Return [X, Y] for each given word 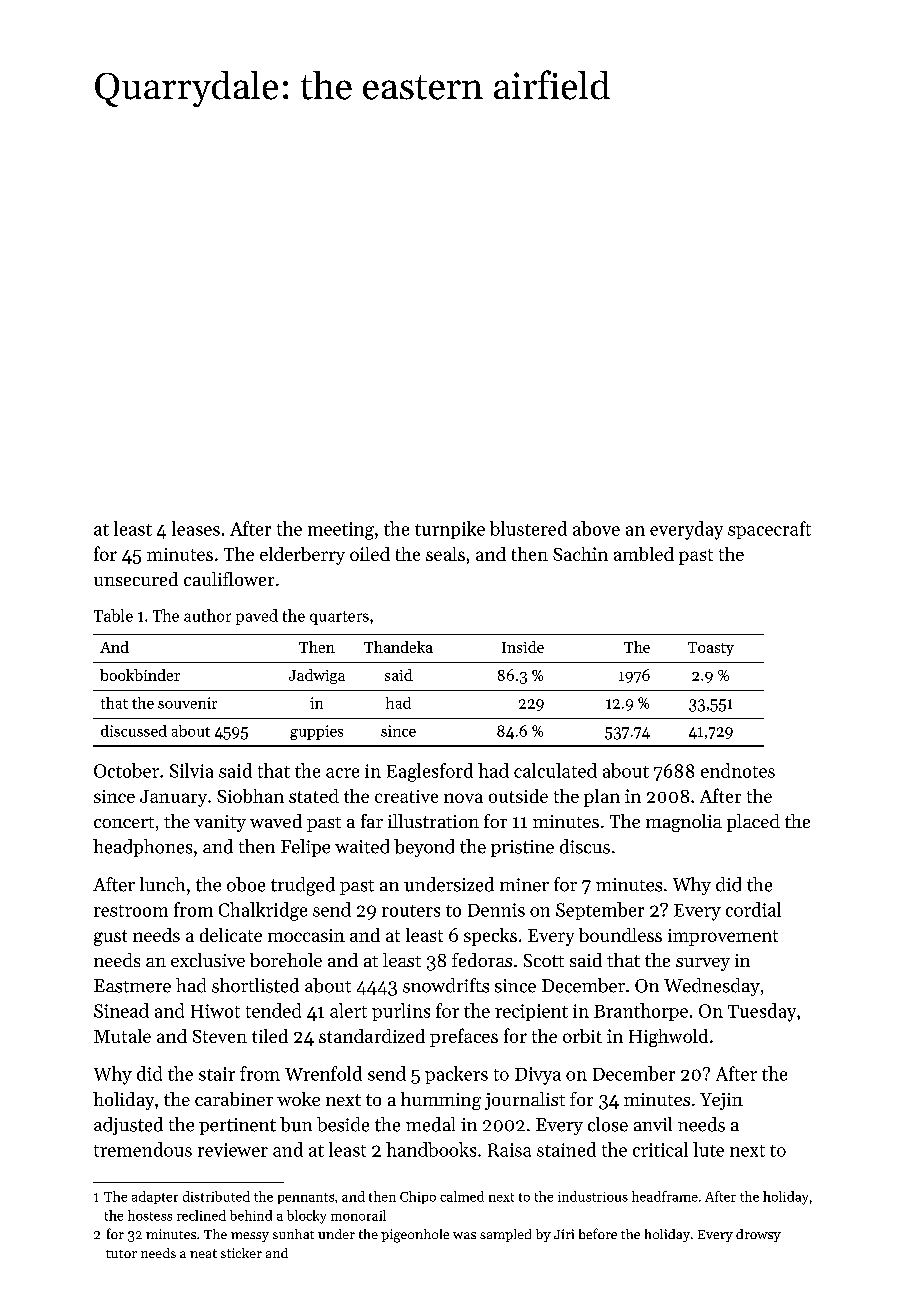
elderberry [302, 556]
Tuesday [762, 1012]
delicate [231, 935]
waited [362, 846]
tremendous [143, 1149]
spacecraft [769, 530]
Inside [523, 647]
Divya [538, 1076]
